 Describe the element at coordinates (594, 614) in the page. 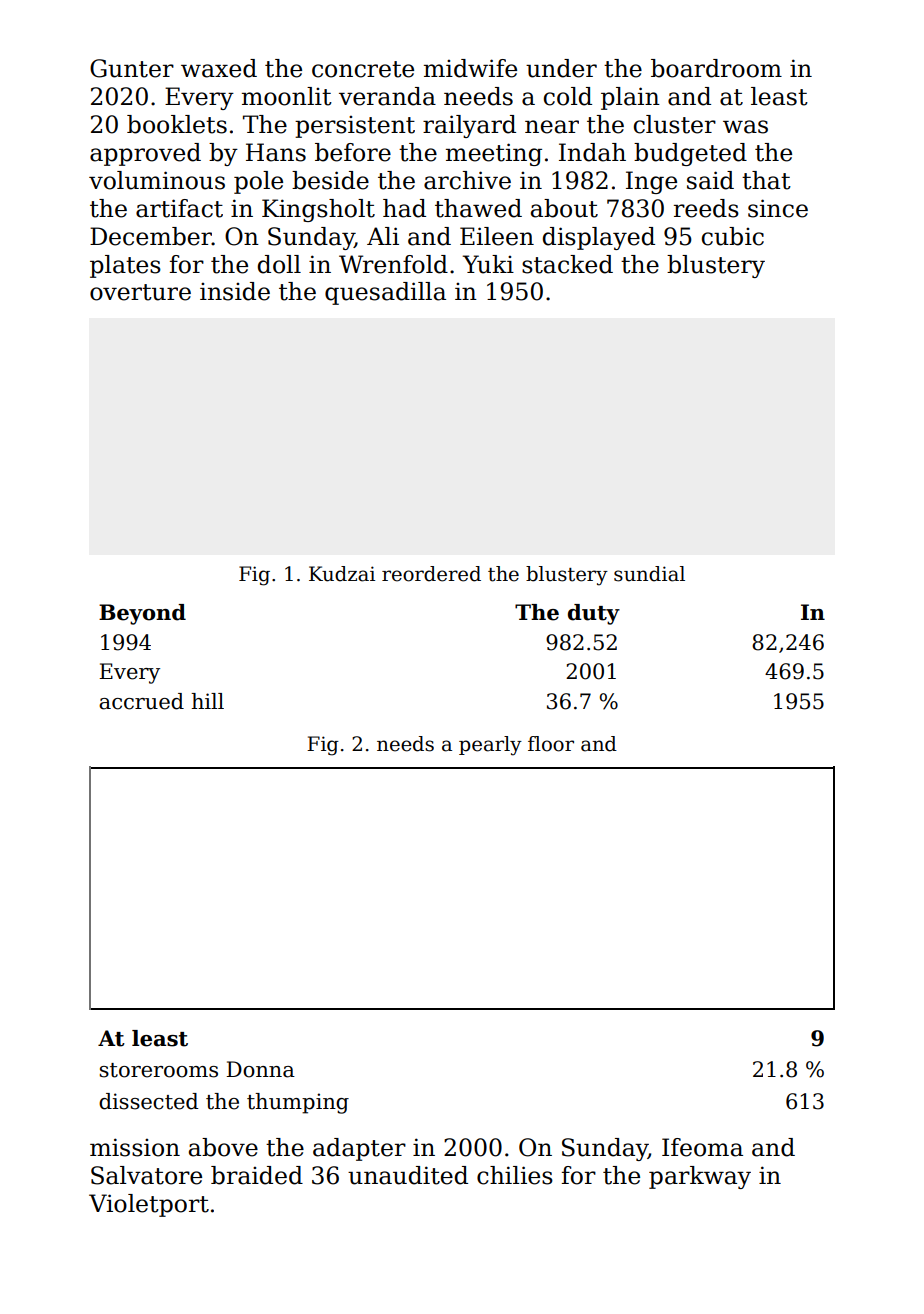

I see `duty` at that location.
